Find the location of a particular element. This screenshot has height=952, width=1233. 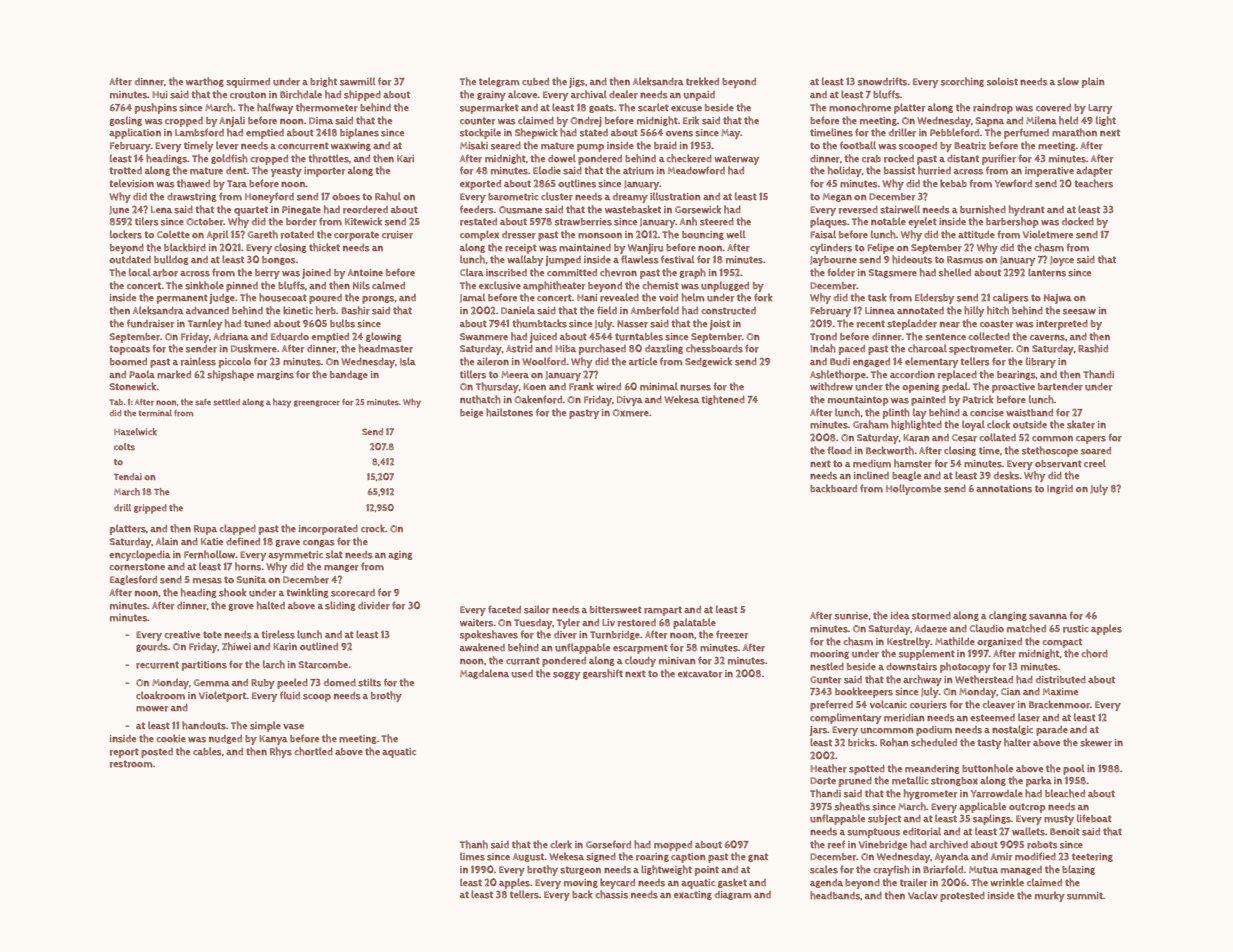

concurrent is located at coordinates (303, 146).
